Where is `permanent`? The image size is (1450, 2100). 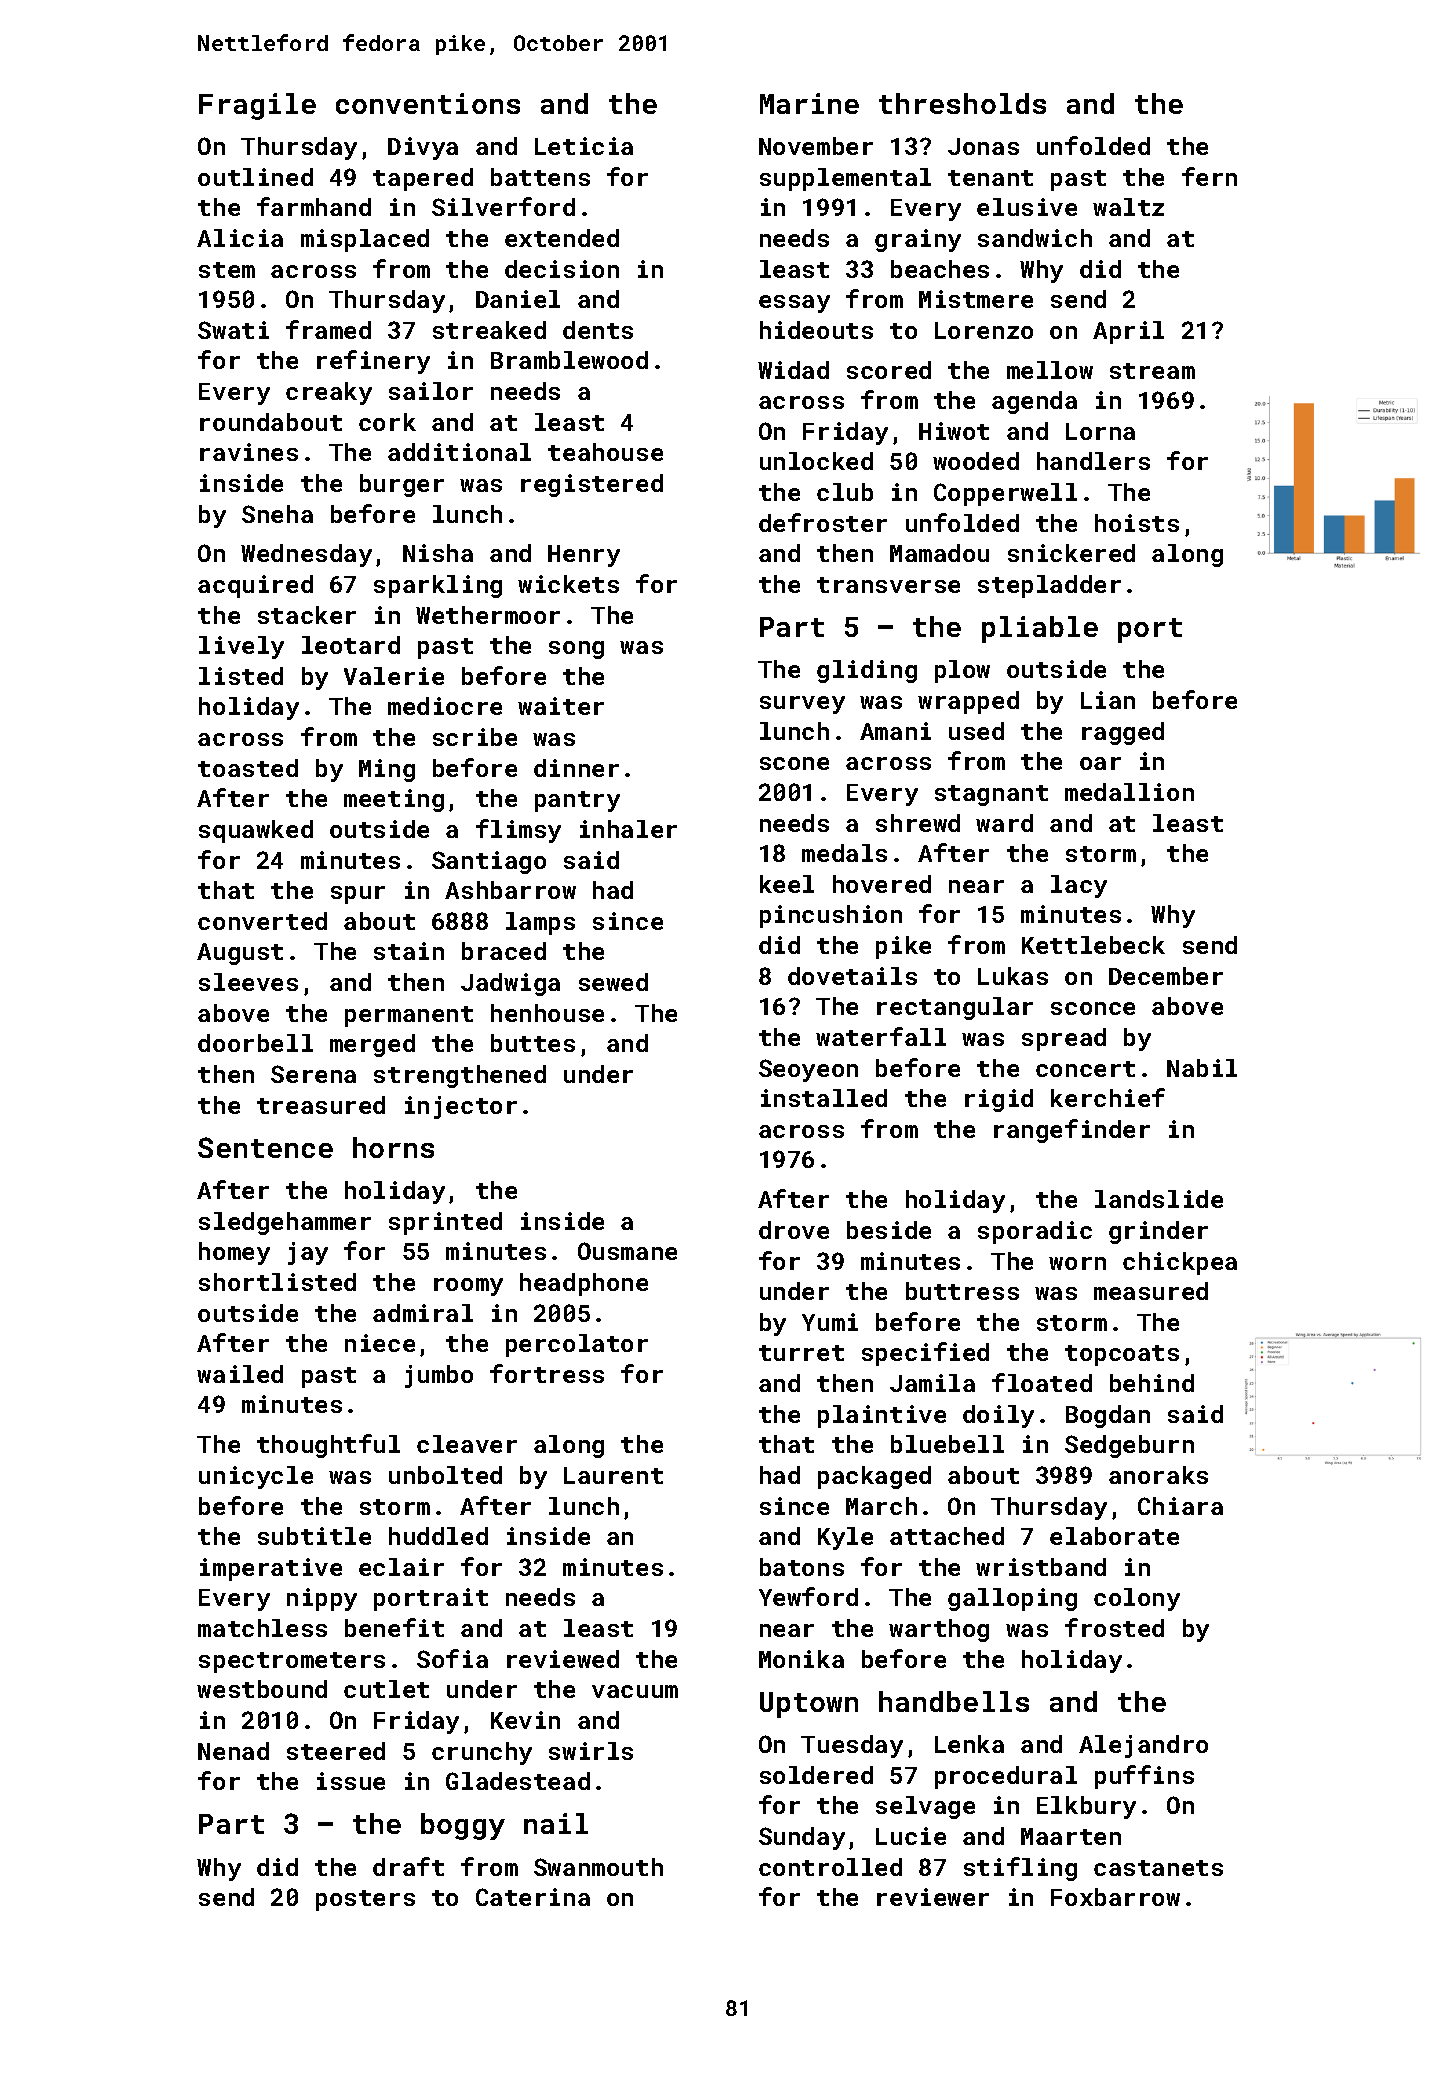 permanent is located at coordinates (409, 1016).
